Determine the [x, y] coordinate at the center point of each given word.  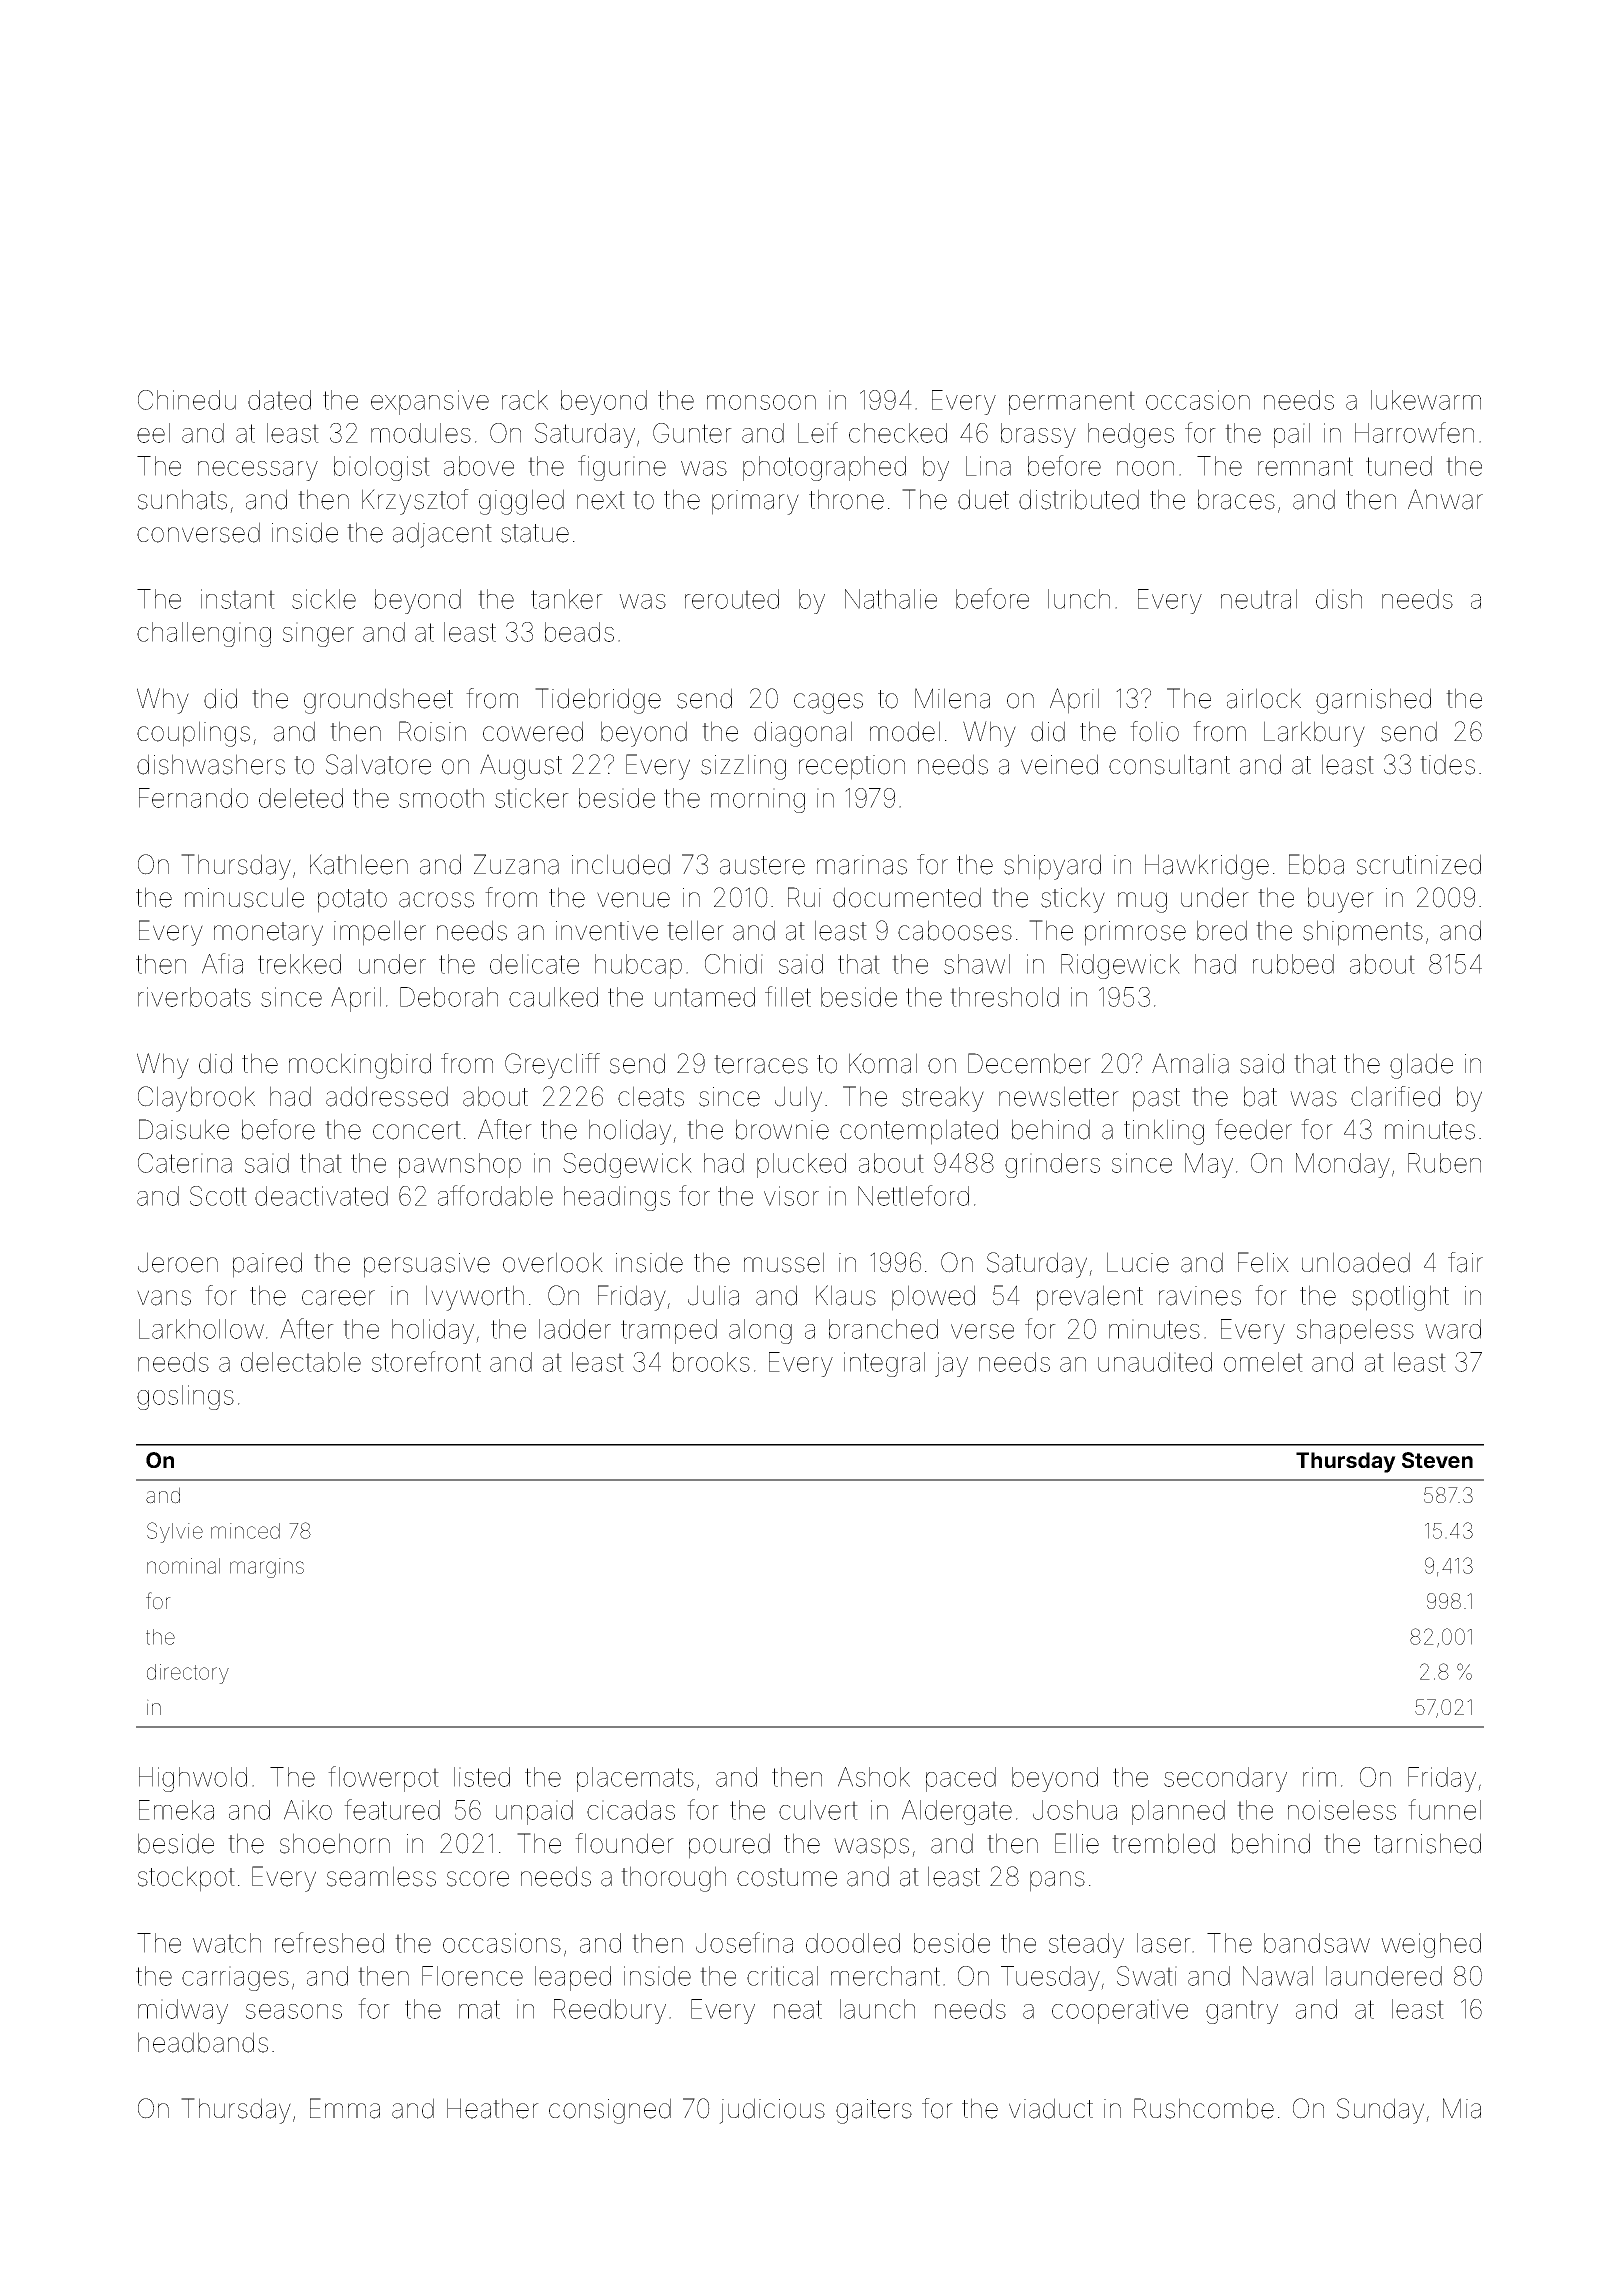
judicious [772, 2111]
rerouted [732, 599]
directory [188, 1674]
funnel [1444, 1809]
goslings [185, 1397]
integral [884, 1364]
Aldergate [957, 1812]
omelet [1263, 1362]
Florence [472, 1976]
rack [525, 400]
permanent [1072, 403]
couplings [193, 734]
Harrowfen [1414, 432]
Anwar [1445, 499]
